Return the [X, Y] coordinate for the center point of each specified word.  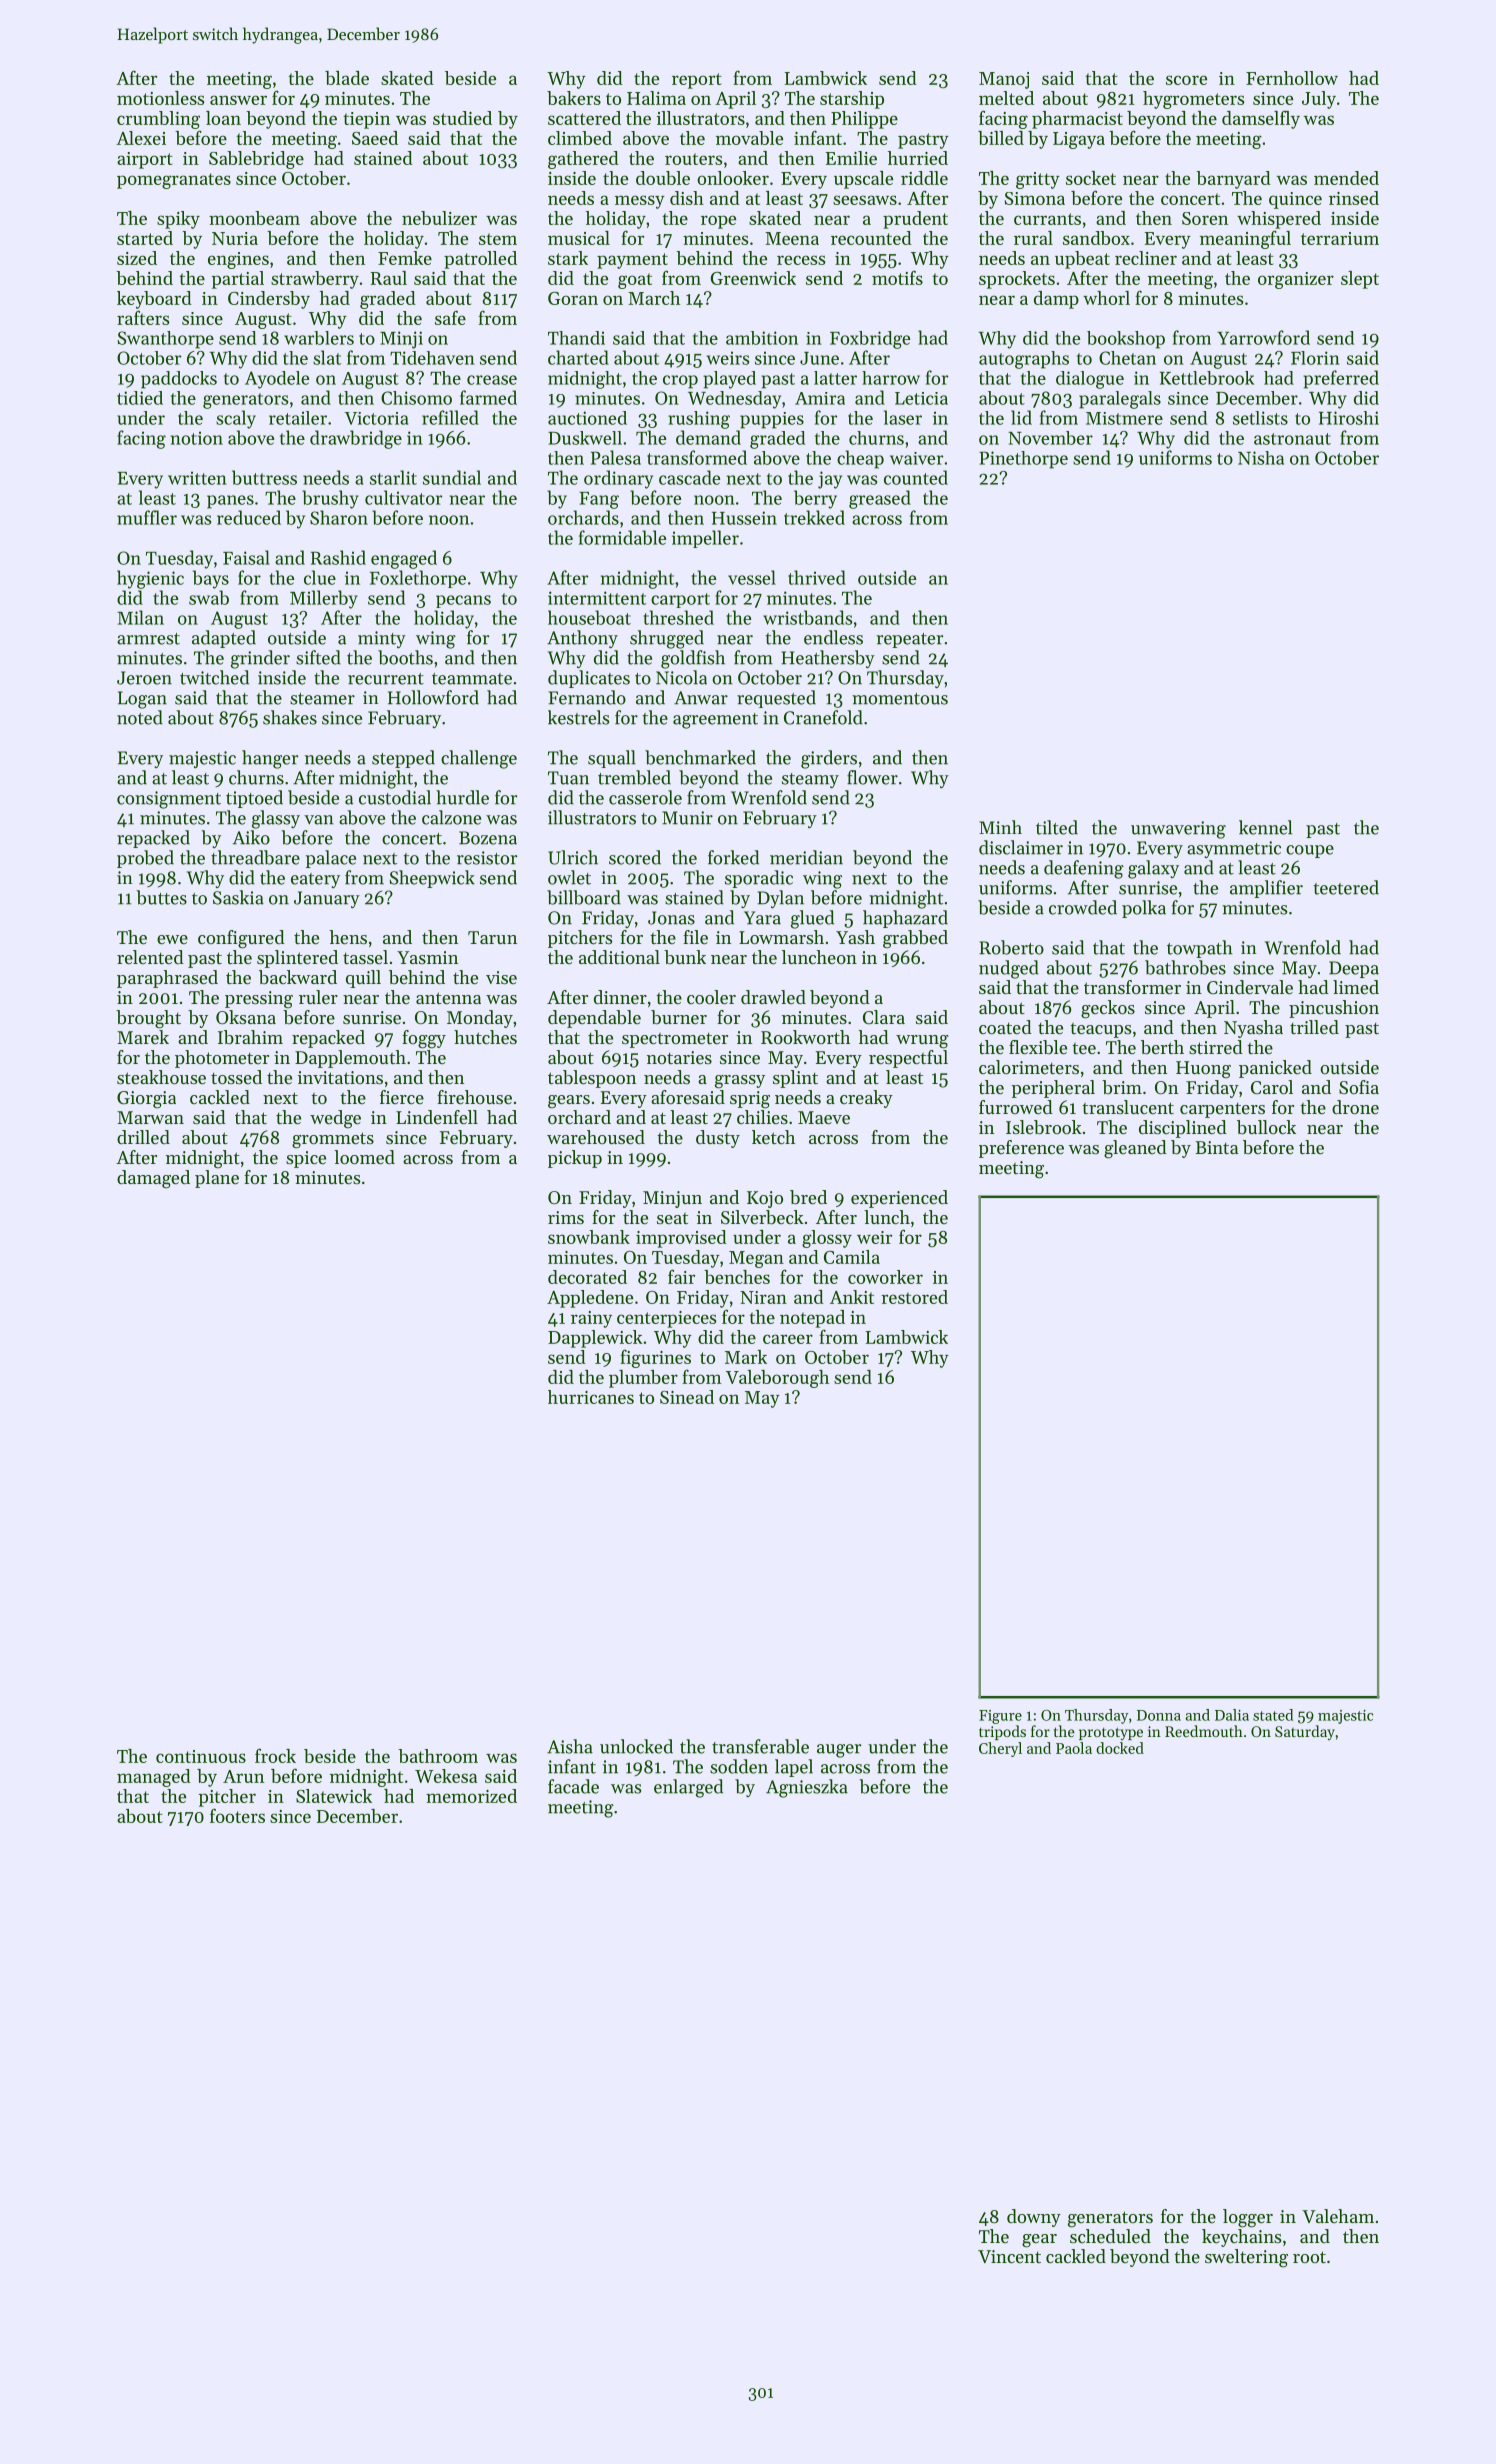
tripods [1002, 1732]
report [697, 81]
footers [237, 1815]
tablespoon [592, 1079]
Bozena [488, 838]
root [1309, 2257]
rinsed [1354, 198]
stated [1273, 1715]
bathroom [438, 1756]
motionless [160, 98]
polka [1144, 909]
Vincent [1009, 2256]
